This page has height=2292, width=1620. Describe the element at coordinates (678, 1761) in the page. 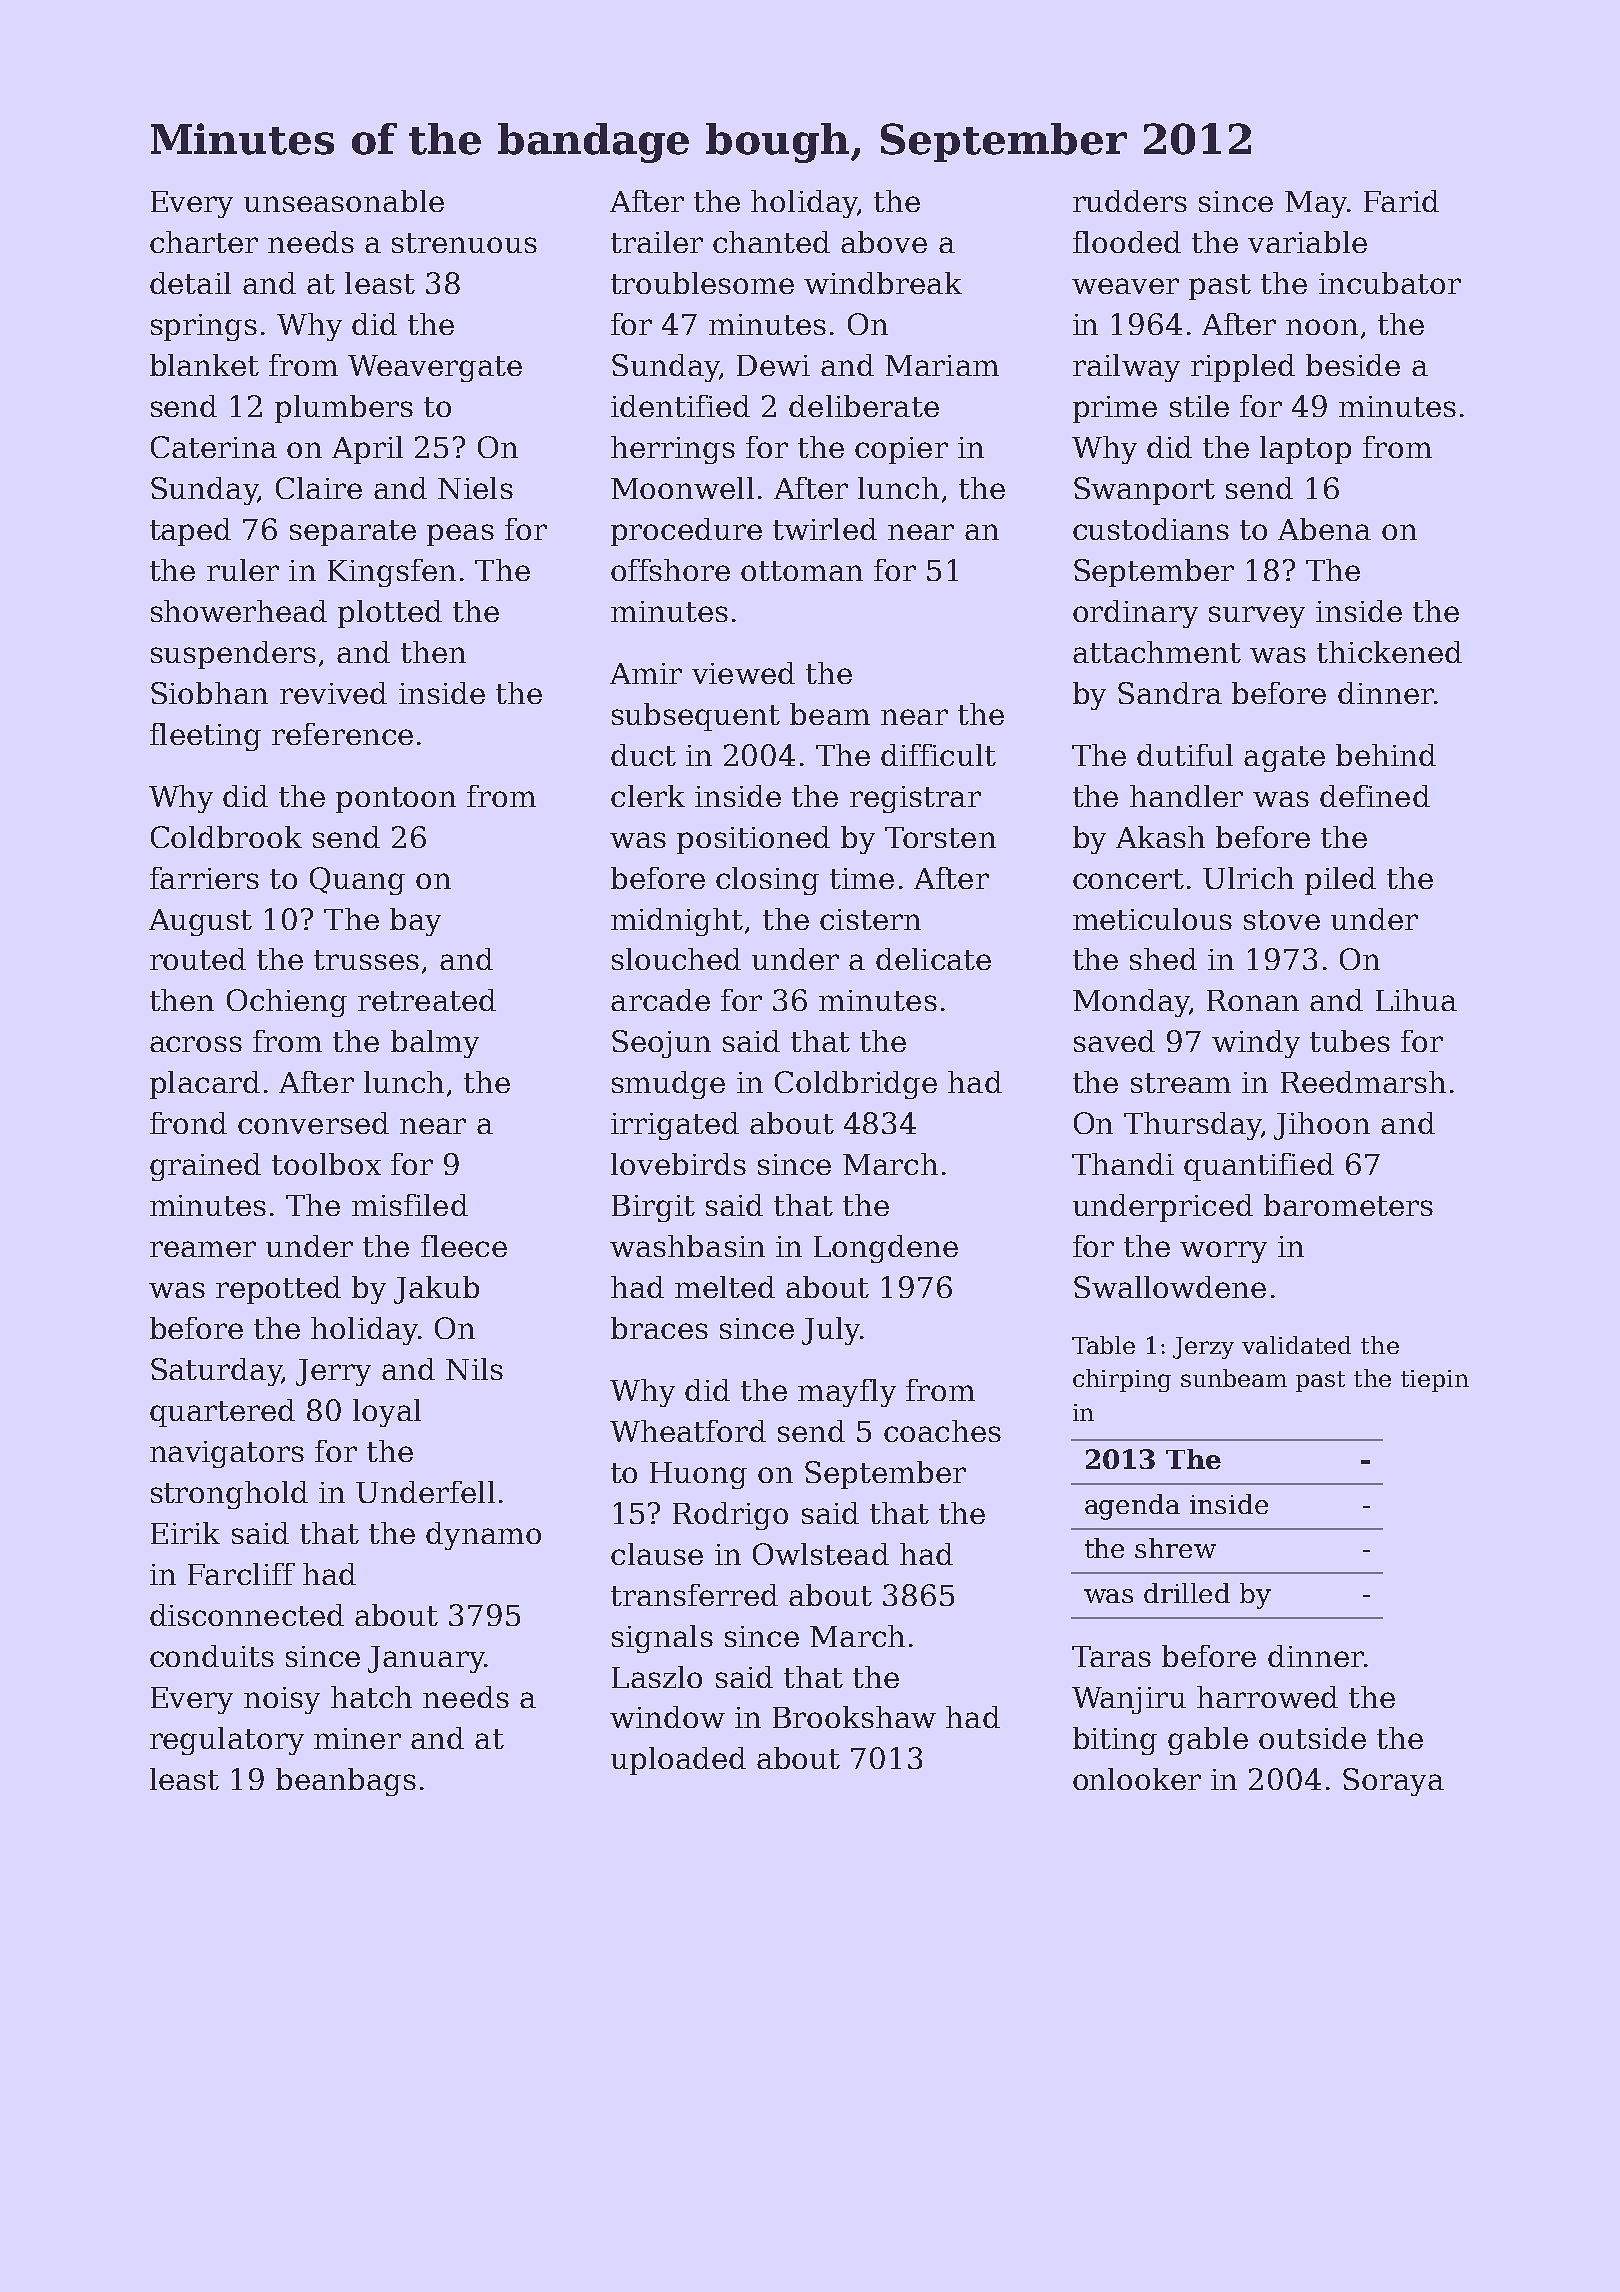

I see `uploaded` at that location.
